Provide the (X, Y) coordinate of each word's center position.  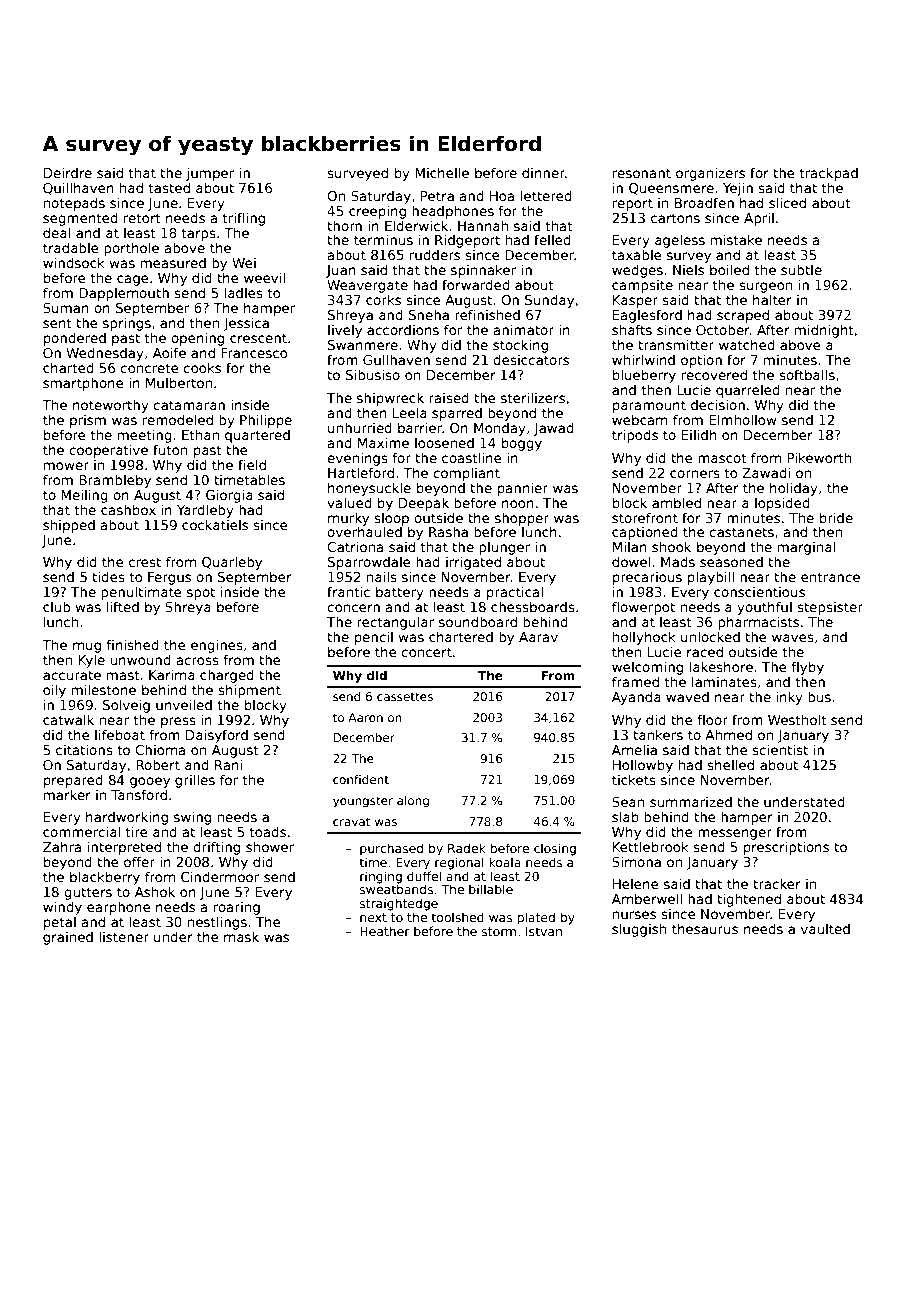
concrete (149, 368)
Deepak (424, 504)
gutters (88, 893)
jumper (210, 174)
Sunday (549, 301)
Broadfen (704, 202)
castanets (741, 532)
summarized (691, 801)
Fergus (169, 578)
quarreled (748, 391)
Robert (158, 764)
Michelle (442, 172)
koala (505, 862)
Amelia (634, 749)
